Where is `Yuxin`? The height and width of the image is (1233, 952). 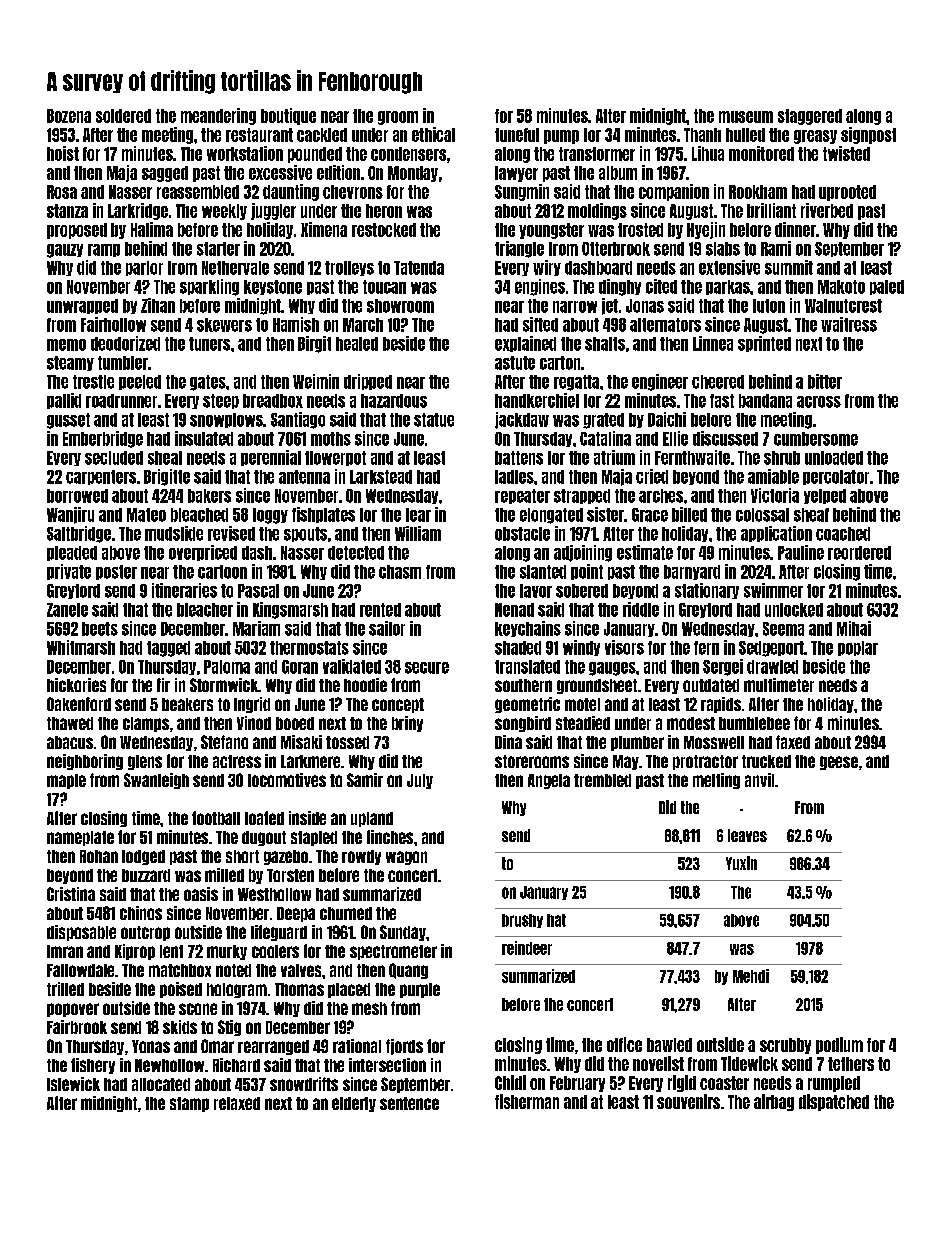
Yuxin is located at coordinates (741, 863).
